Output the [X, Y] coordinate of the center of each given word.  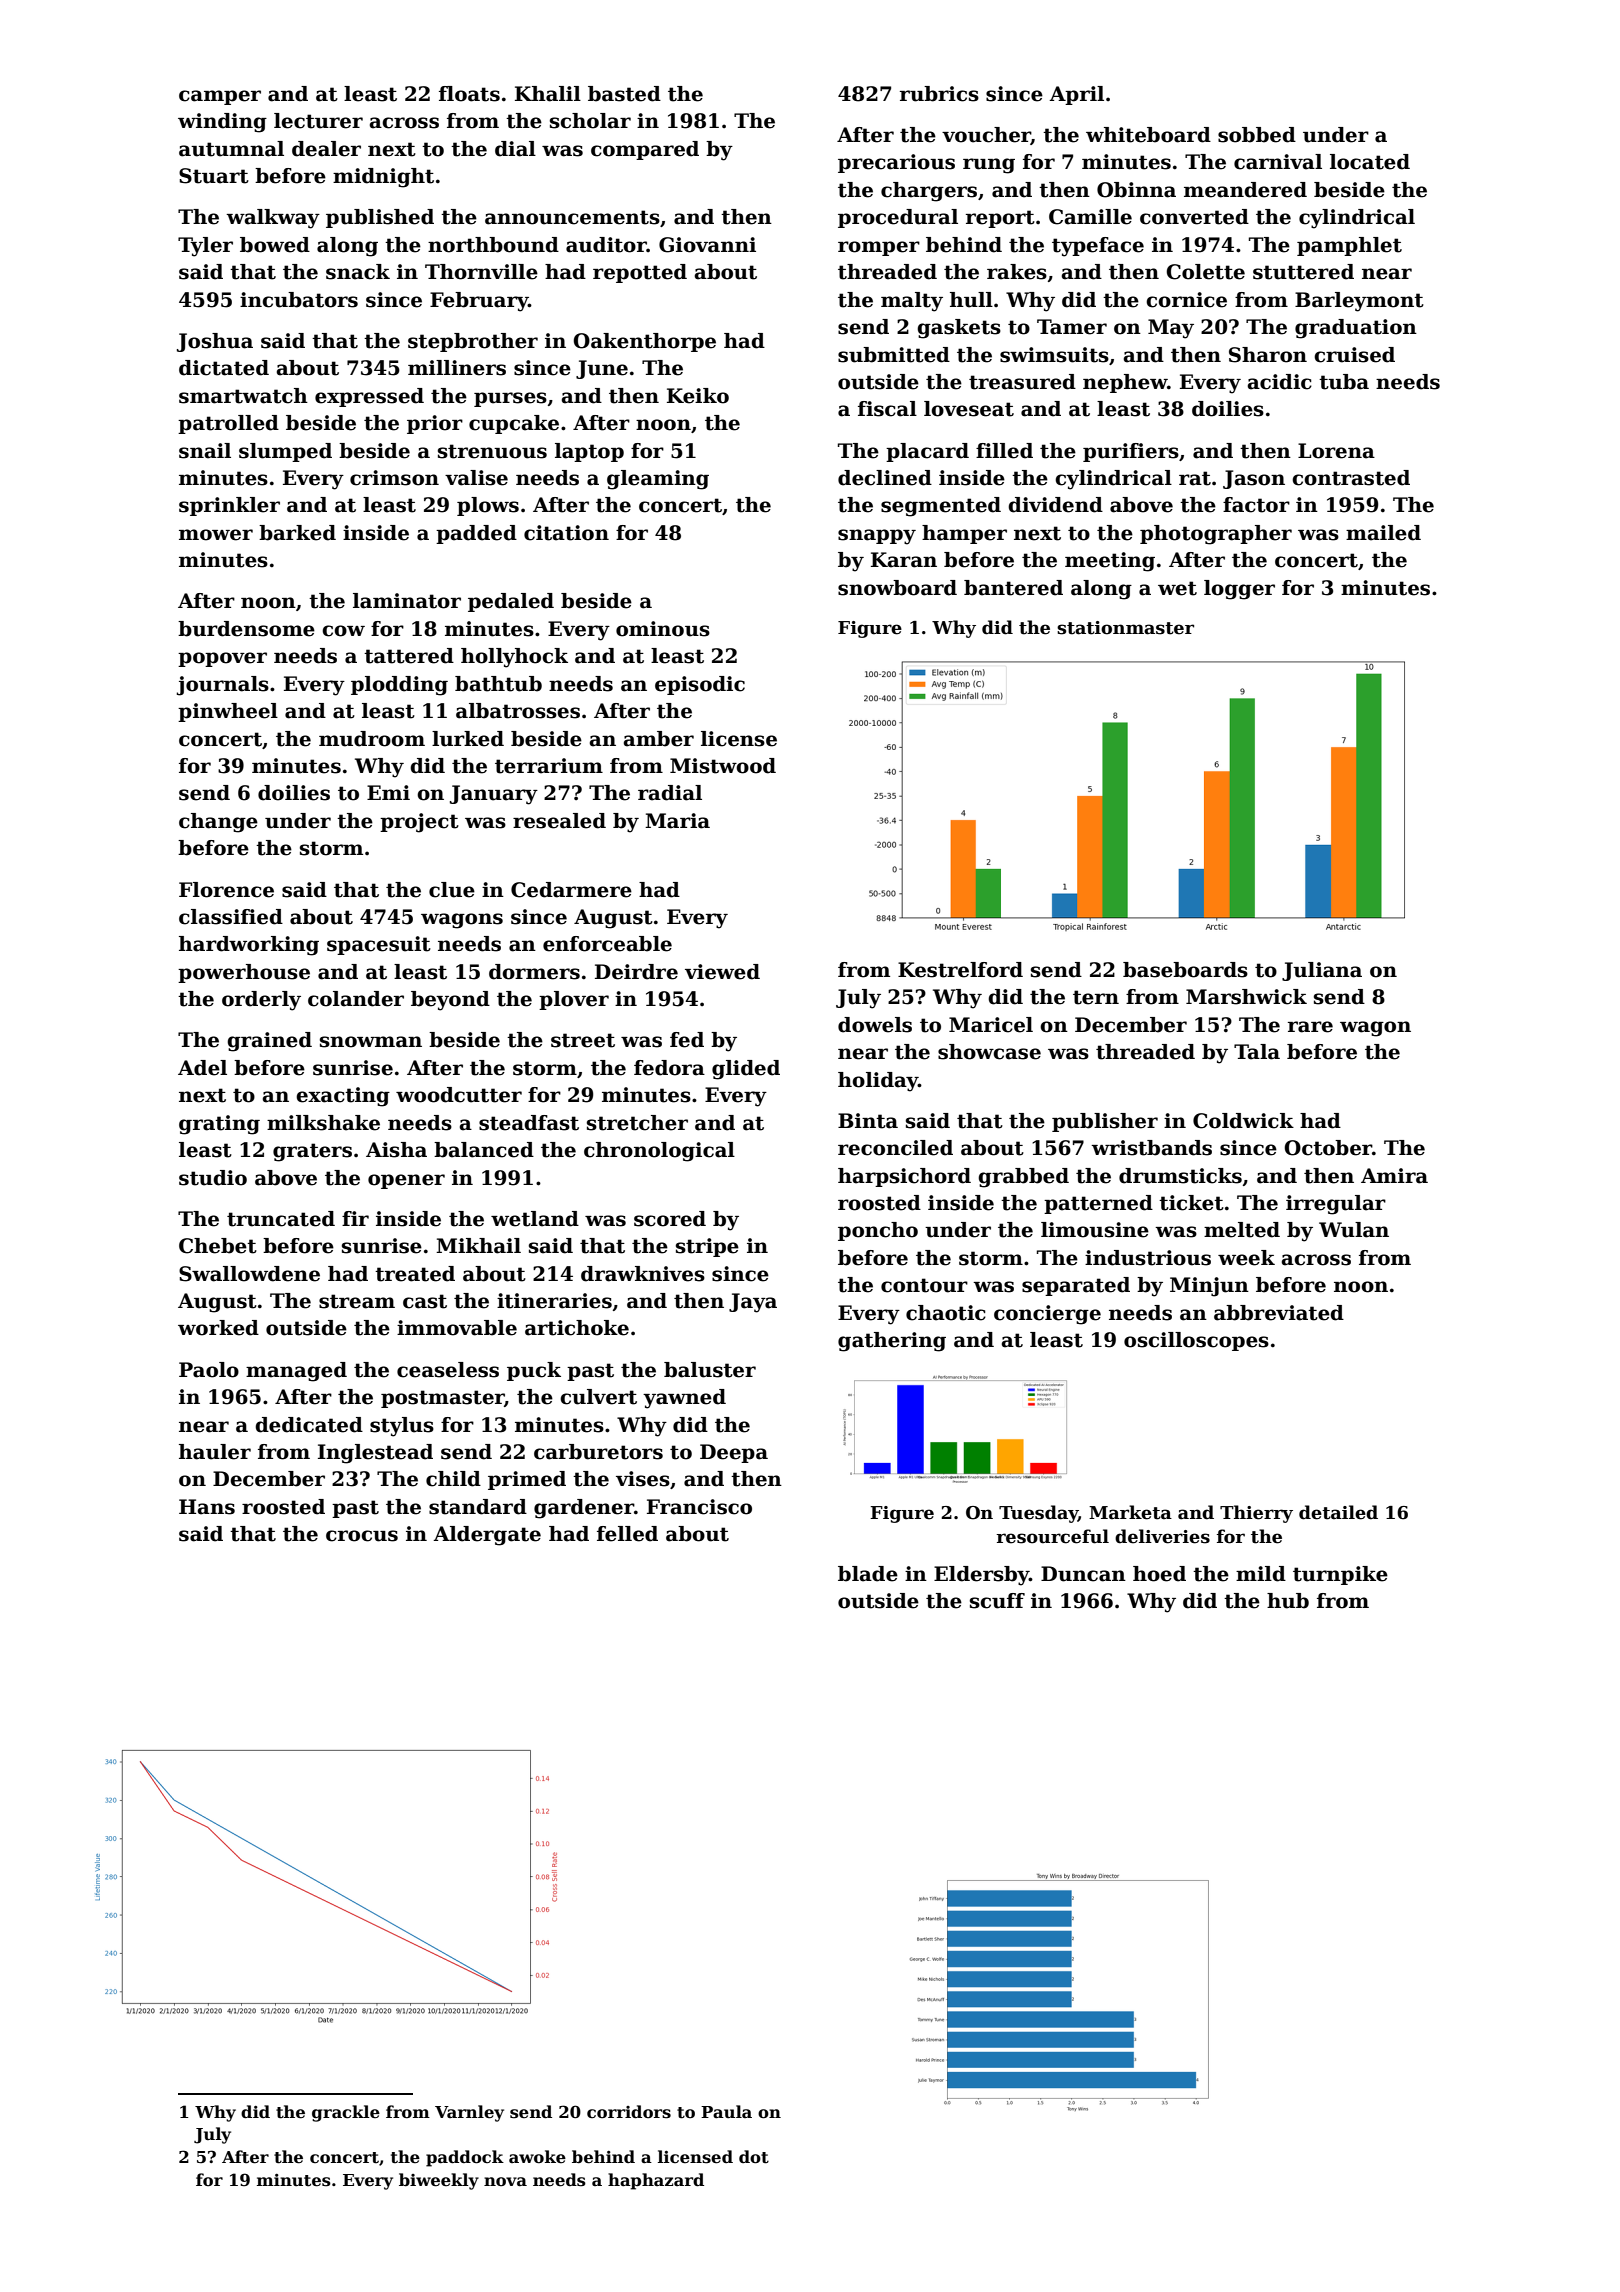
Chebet [218, 1246]
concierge [1047, 1315]
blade [868, 1574]
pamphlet [1349, 246]
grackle [346, 2113]
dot [754, 2157]
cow [343, 631]
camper [220, 97]
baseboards [1185, 970]
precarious [896, 163]
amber [659, 739]
